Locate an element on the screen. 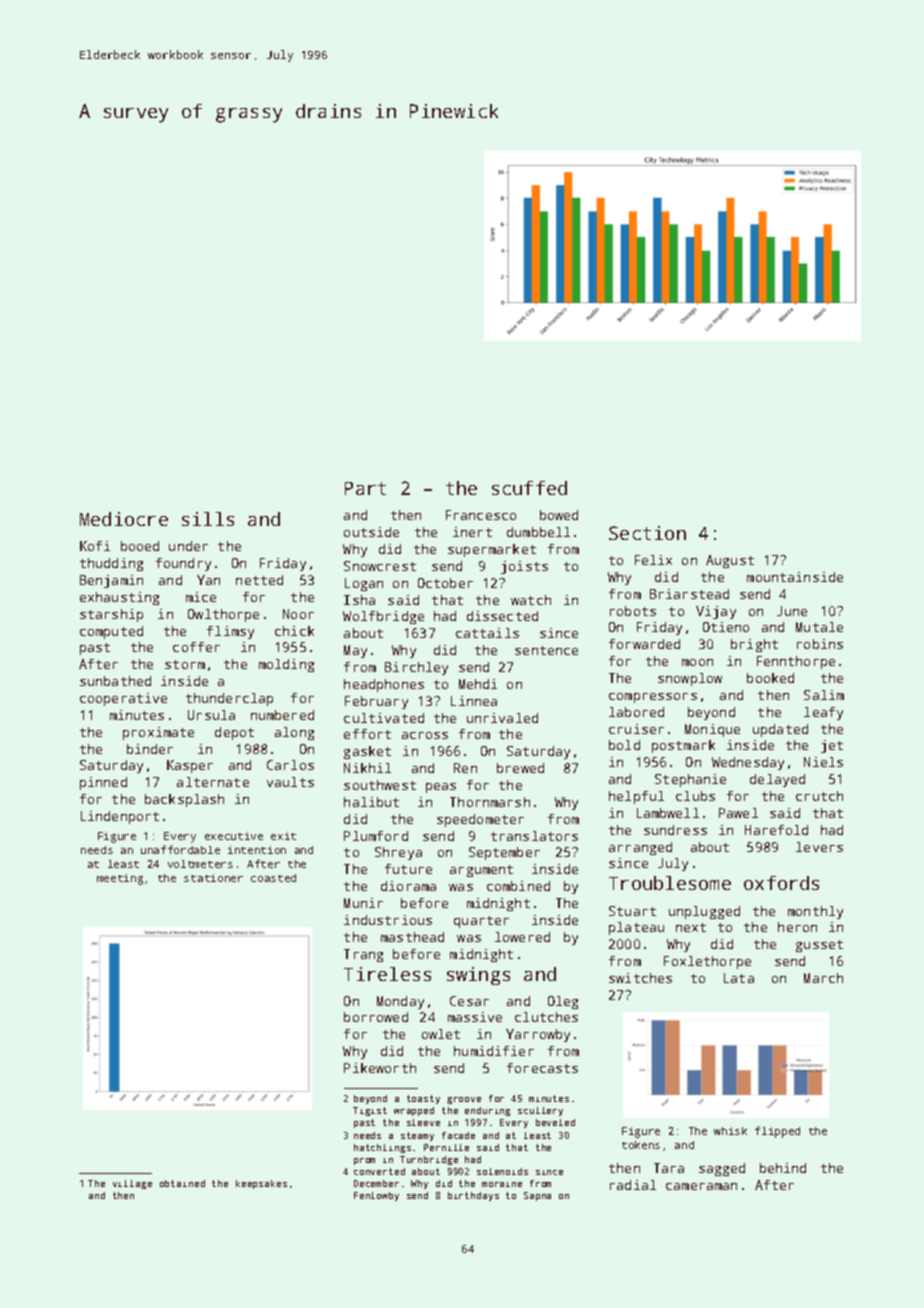 The width and height of the screenshot is (924, 1308). Lindenport is located at coordinates (120, 817).
